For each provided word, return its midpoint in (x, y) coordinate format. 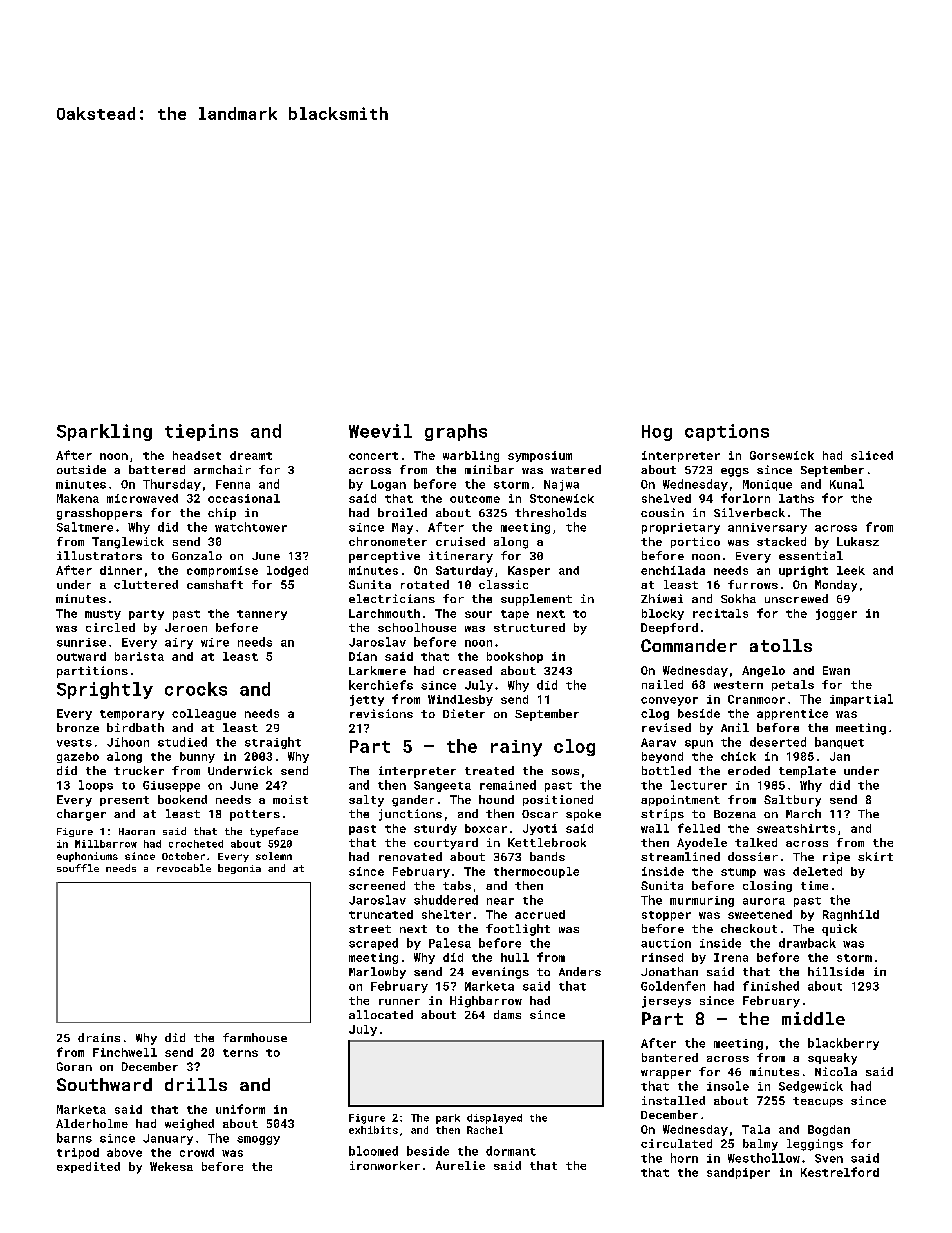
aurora (764, 901)
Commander (689, 645)
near (500, 901)
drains (99, 1037)
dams (507, 1014)
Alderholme (92, 1123)
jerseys (666, 1002)
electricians (392, 598)
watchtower (251, 527)
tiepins (201, 432)
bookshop (515, 657)
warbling (471, 456)
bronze (78, 727)
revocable (184, 868)
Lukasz (858, 541)
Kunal (847, 484)
